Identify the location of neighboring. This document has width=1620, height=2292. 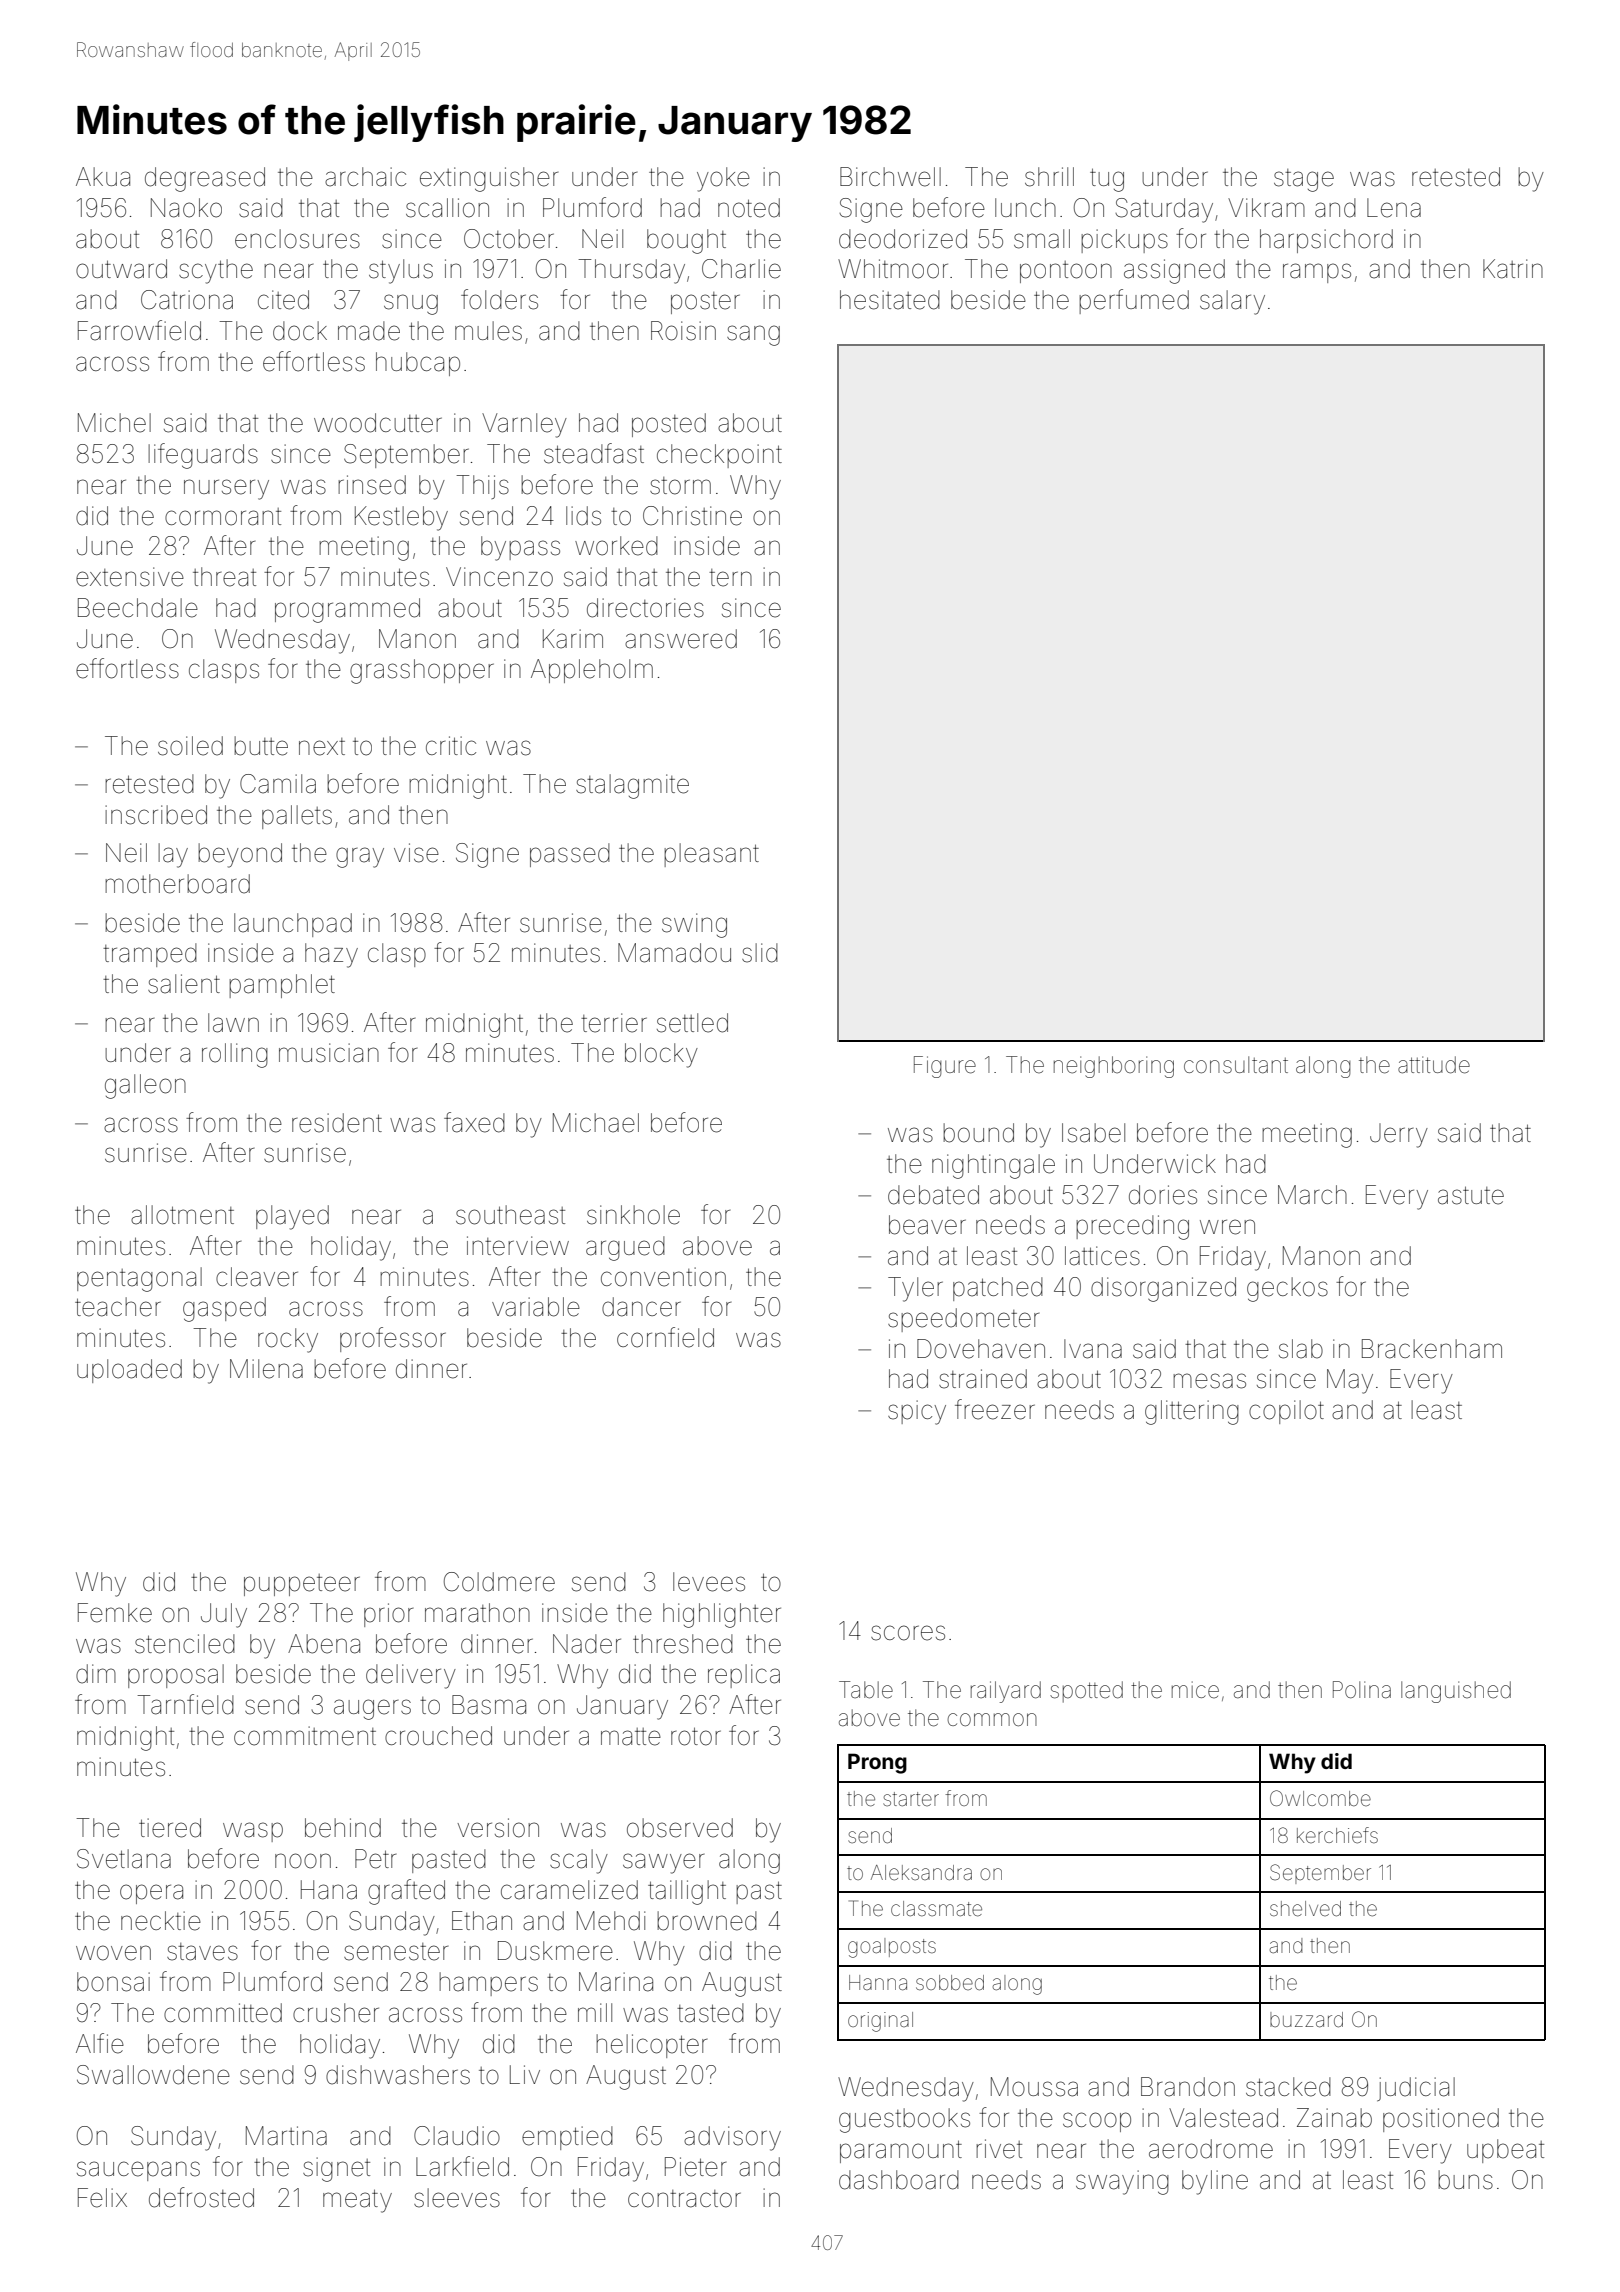
(1114, 1067).
